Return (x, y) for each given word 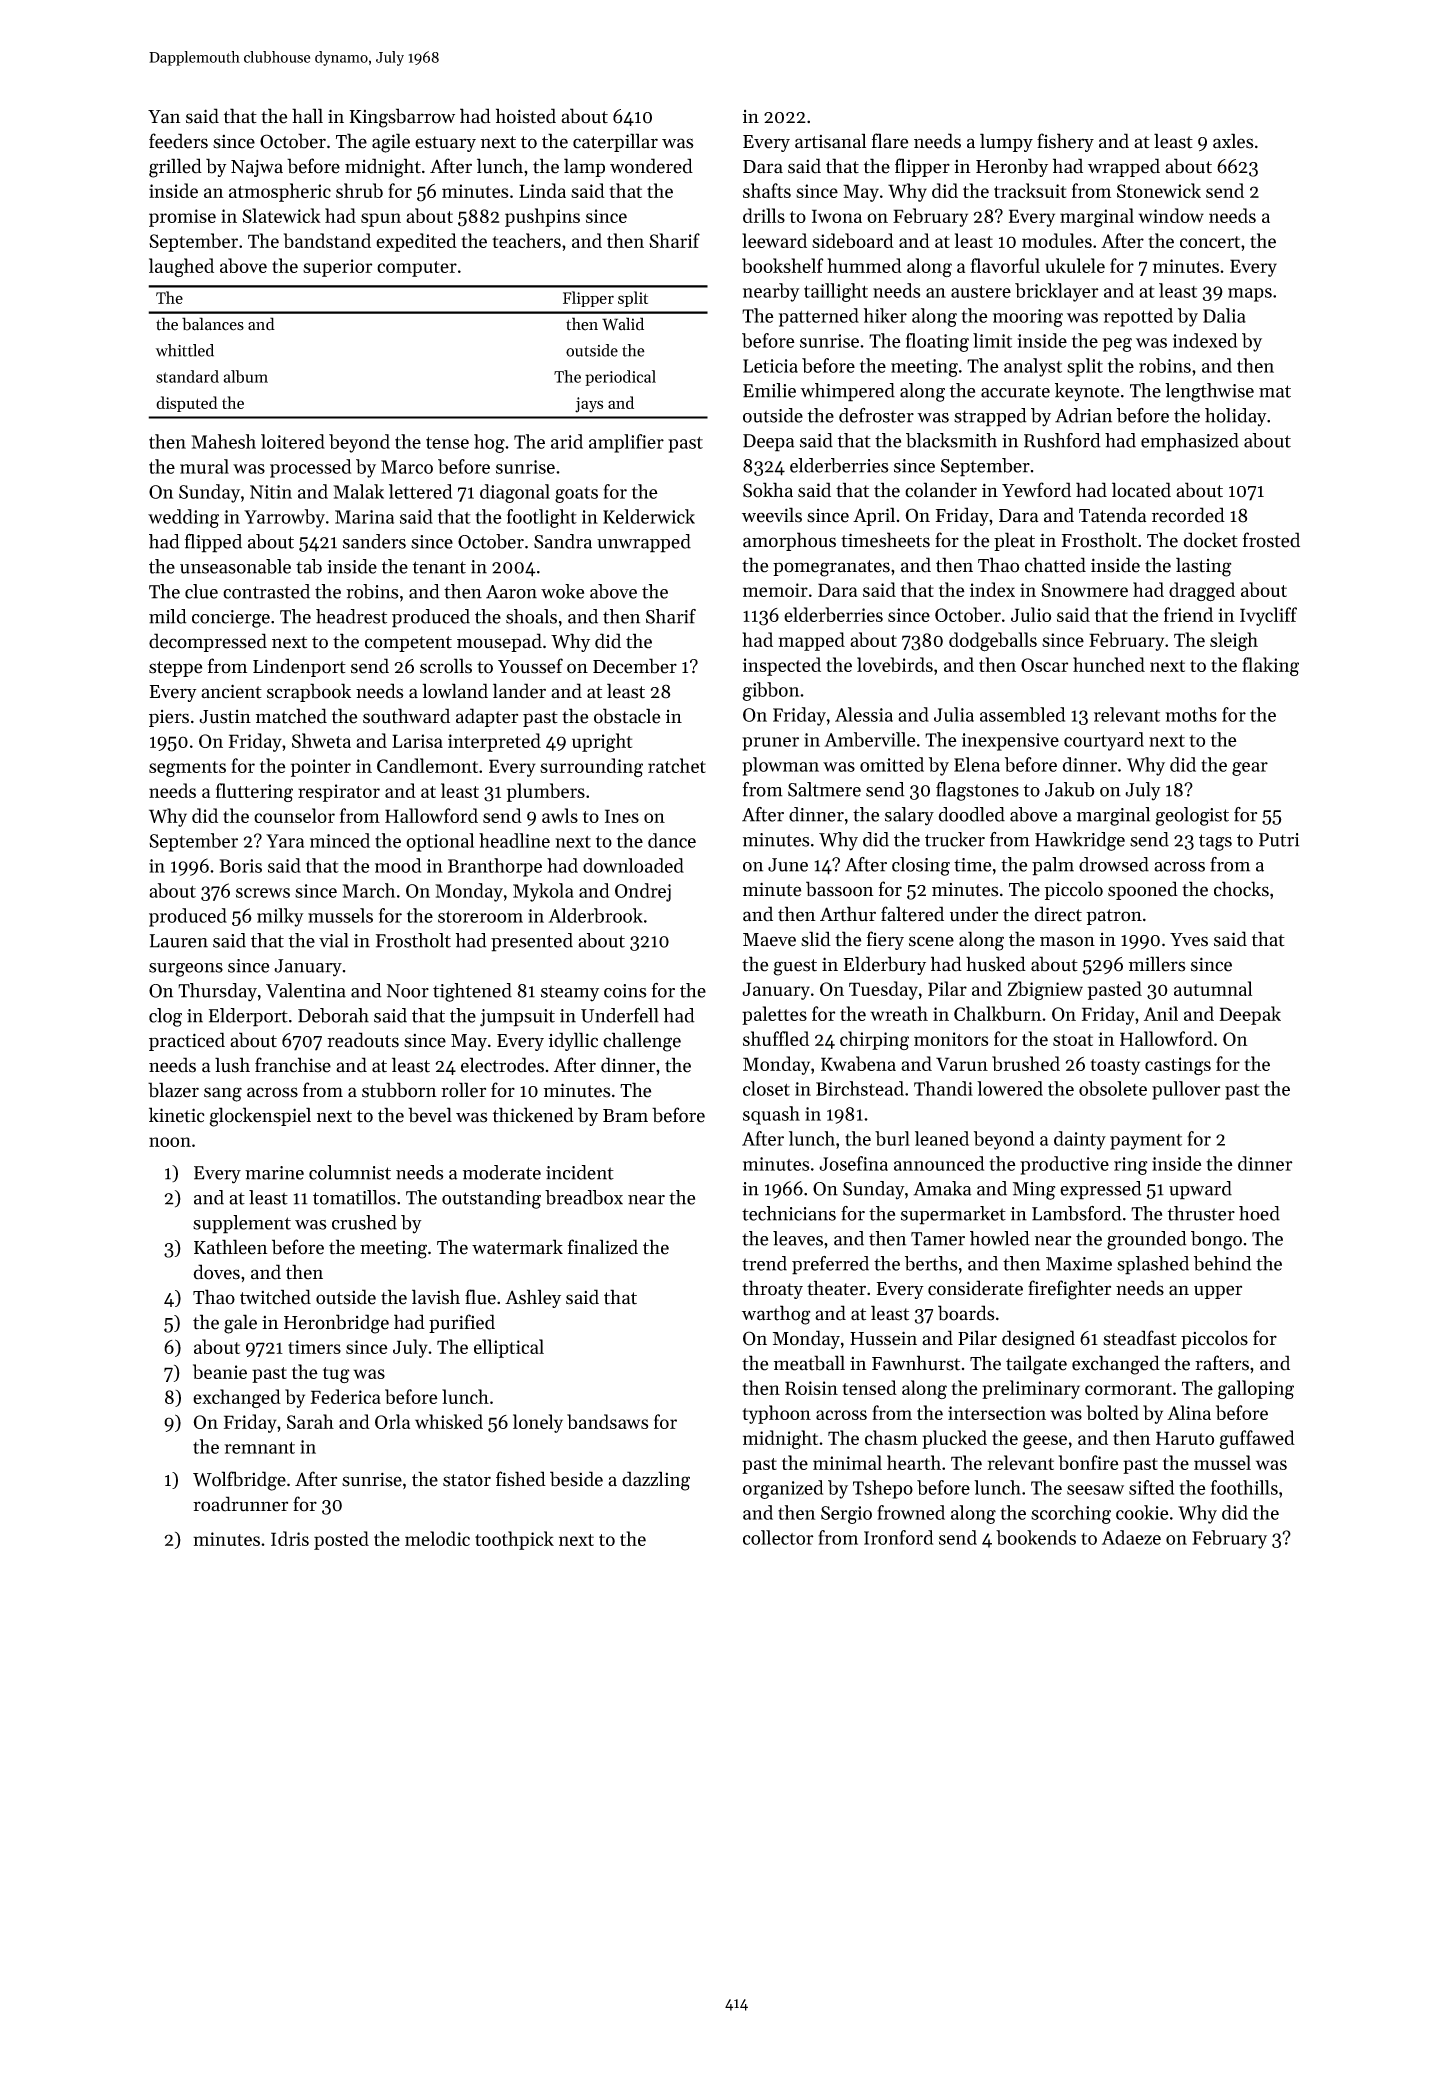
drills (764, 215)
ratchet (677, 765)
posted (341, 1540)
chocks (1241, 889)
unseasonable (235, 566)
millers (1157, 964)
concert (1210, 242)
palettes (774, 1015)
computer (417, 269)
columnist (350, 1172)
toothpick (514, 1540)
